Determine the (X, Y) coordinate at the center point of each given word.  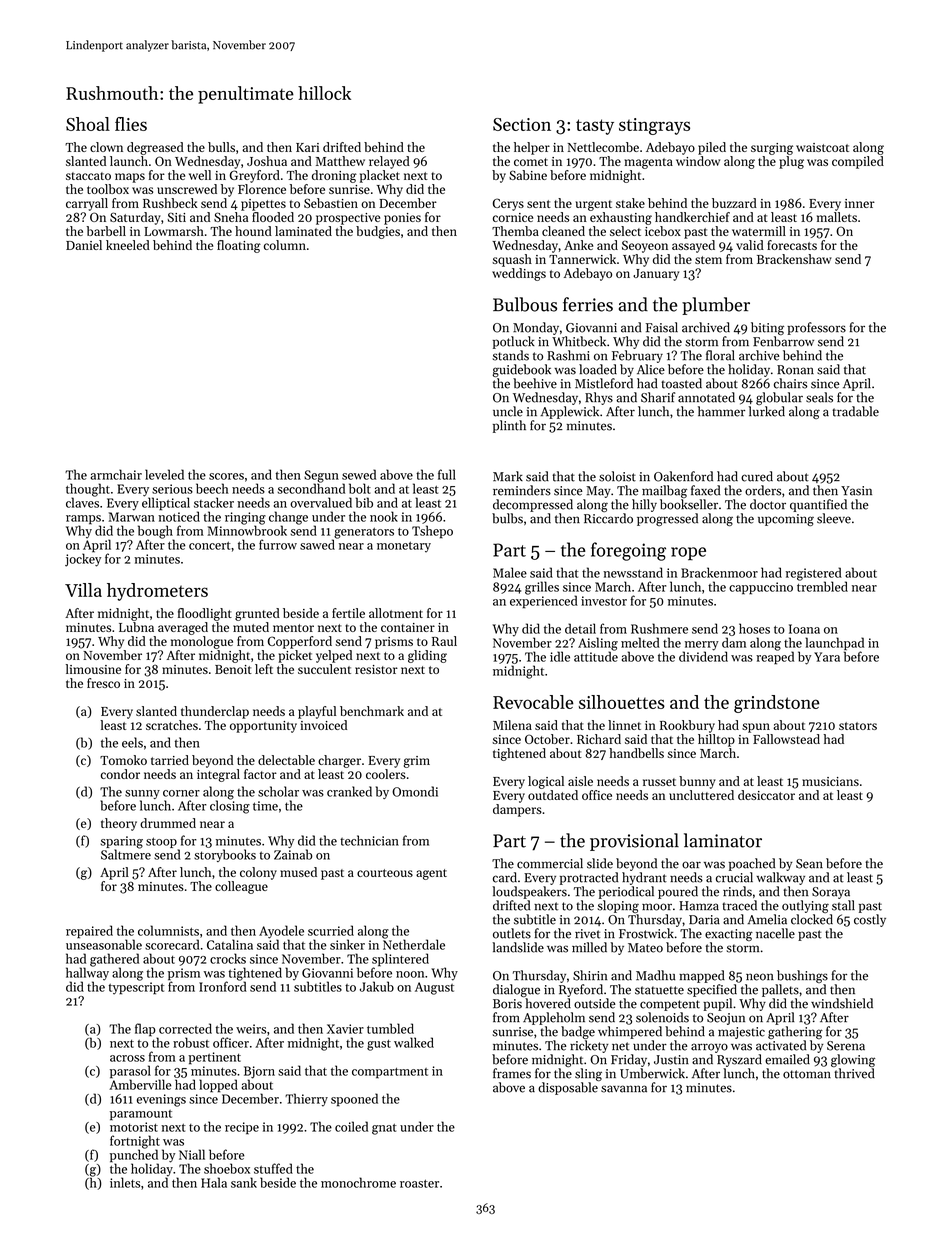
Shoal (88, 124)
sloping (618, 906)
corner (181, 793)
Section (522, 124)
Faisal (662, 327)
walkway (780, 878)
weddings (519, 274)
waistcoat (822, 147)
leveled (164, 474)
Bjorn (259, 1072)
